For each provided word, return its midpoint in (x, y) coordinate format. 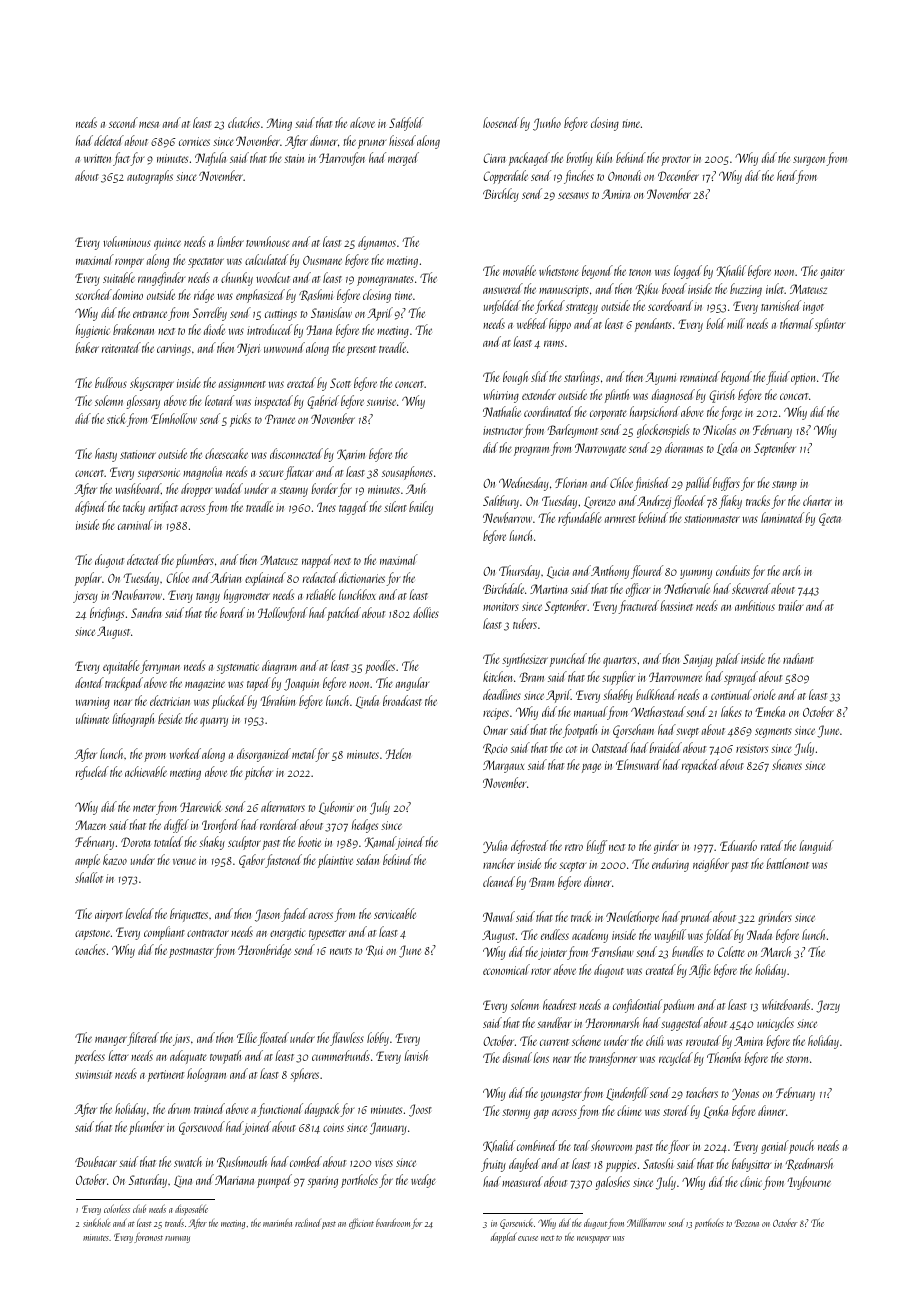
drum (179, 1108)
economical (506, 969)
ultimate (92, 718)
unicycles (775, 1024)
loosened (501, 122)
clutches (244, 122)
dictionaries (362, 577)
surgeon (810, 161)
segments (773, 733)
